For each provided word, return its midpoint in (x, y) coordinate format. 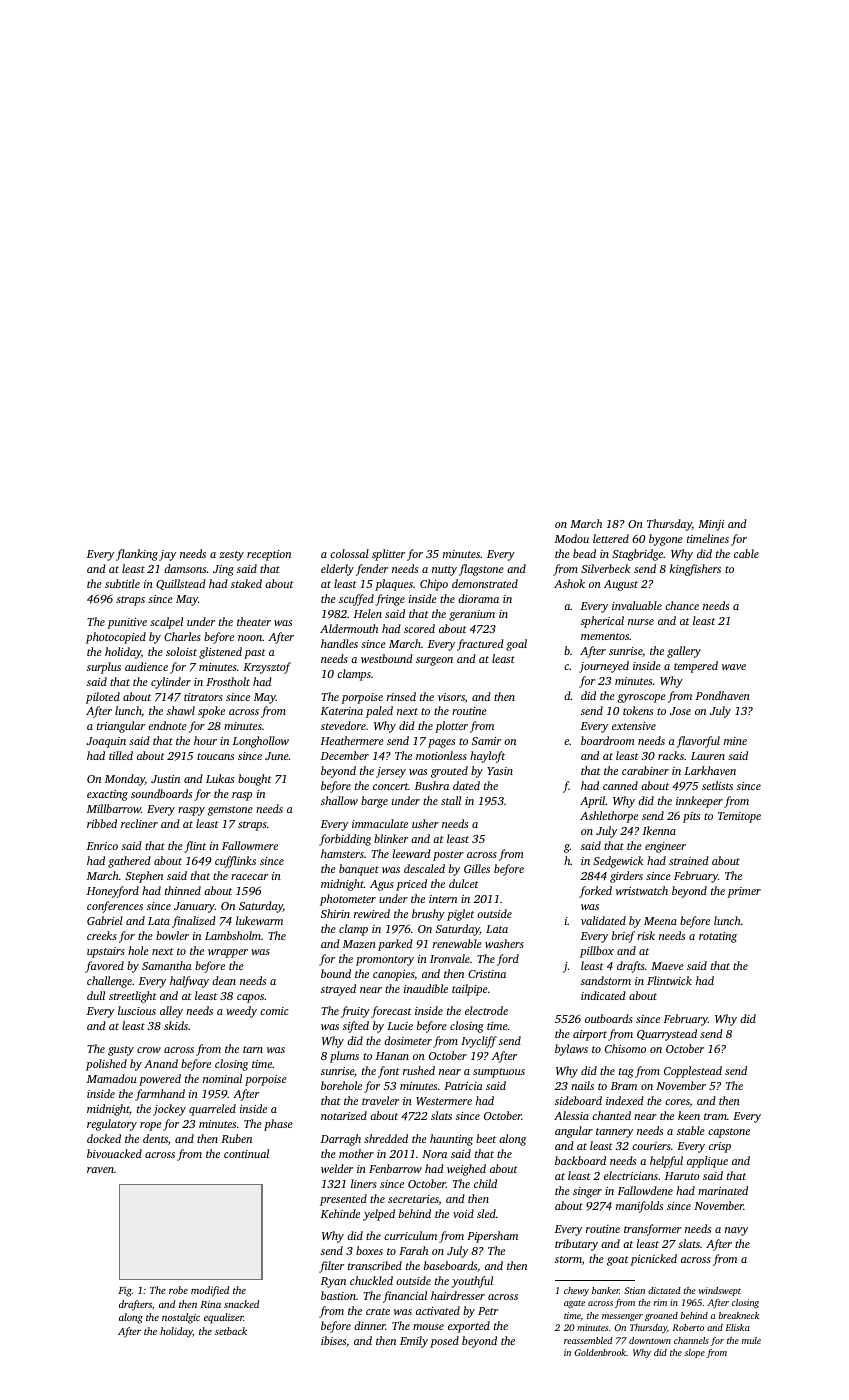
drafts (631, 967)
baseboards (450, 1265)
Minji (711, 525)
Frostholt (228, 681)
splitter (388, 555)
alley (171, 1012)
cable (746, 553)
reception (269, 555)
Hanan (392, 1056)
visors (451, 697)
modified (210, 1291)
